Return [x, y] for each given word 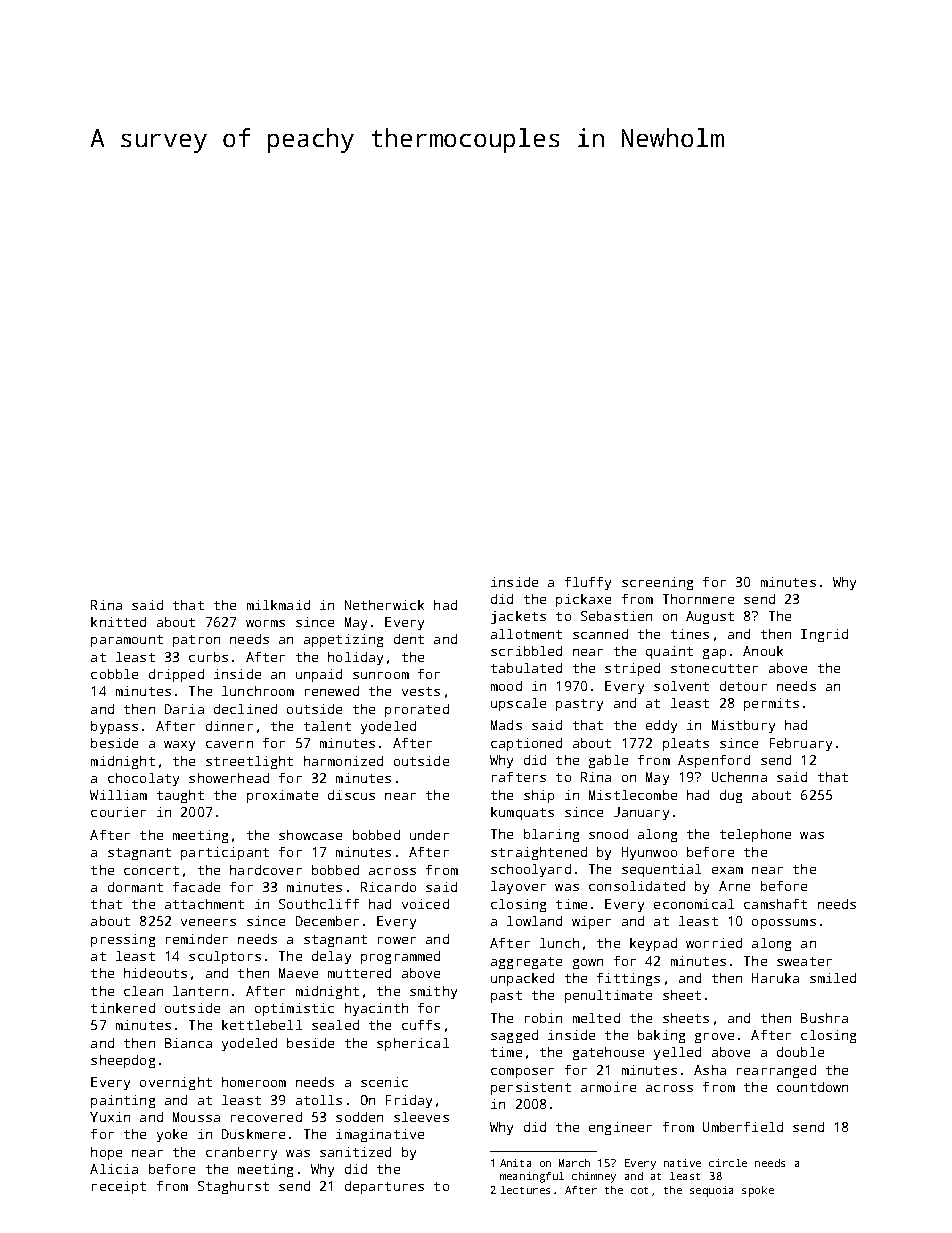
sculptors [225, 957]
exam [727, 870]
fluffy [588, 583]
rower [397, 940]
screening [657, 583]
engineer [620, 1128]
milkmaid [278, 605]
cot [639, 1190]
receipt [119, 1187]
